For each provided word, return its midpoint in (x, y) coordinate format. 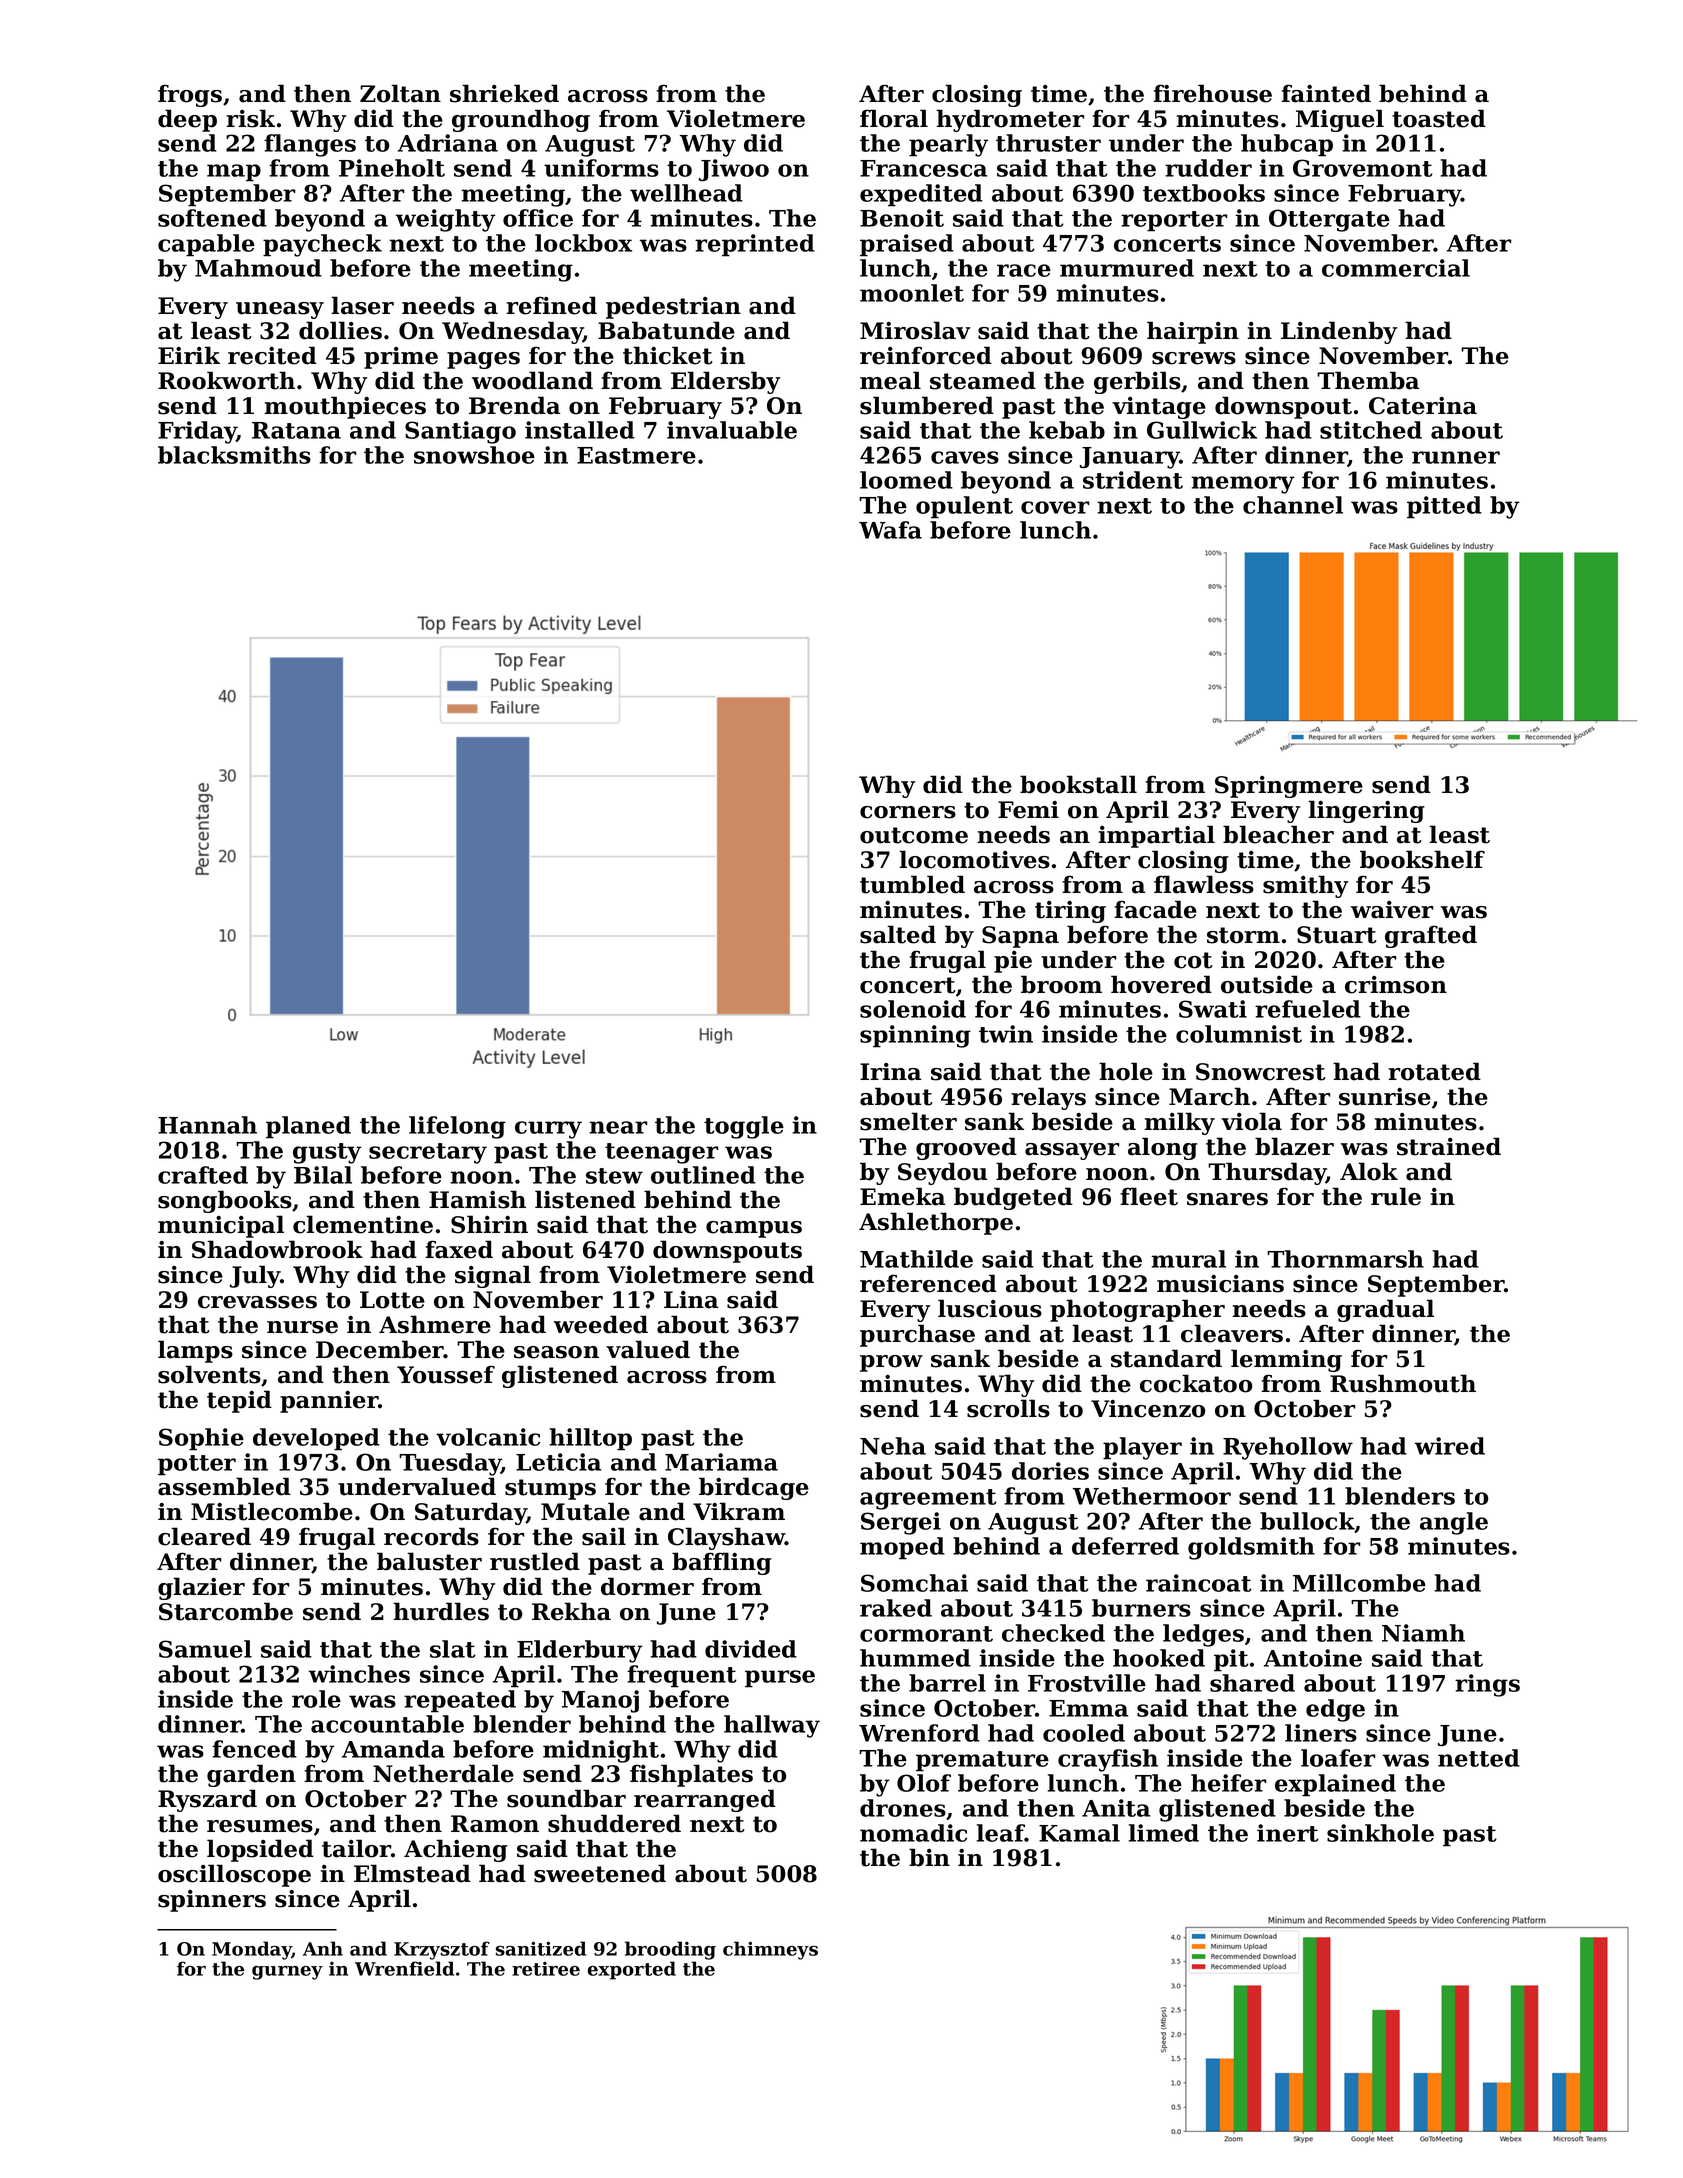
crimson (1396, 985)
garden (251, 1775)
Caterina (1423, 406)
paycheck (322, 245)
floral (894, 118)
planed (308, 1127)
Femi (1028, 810)
